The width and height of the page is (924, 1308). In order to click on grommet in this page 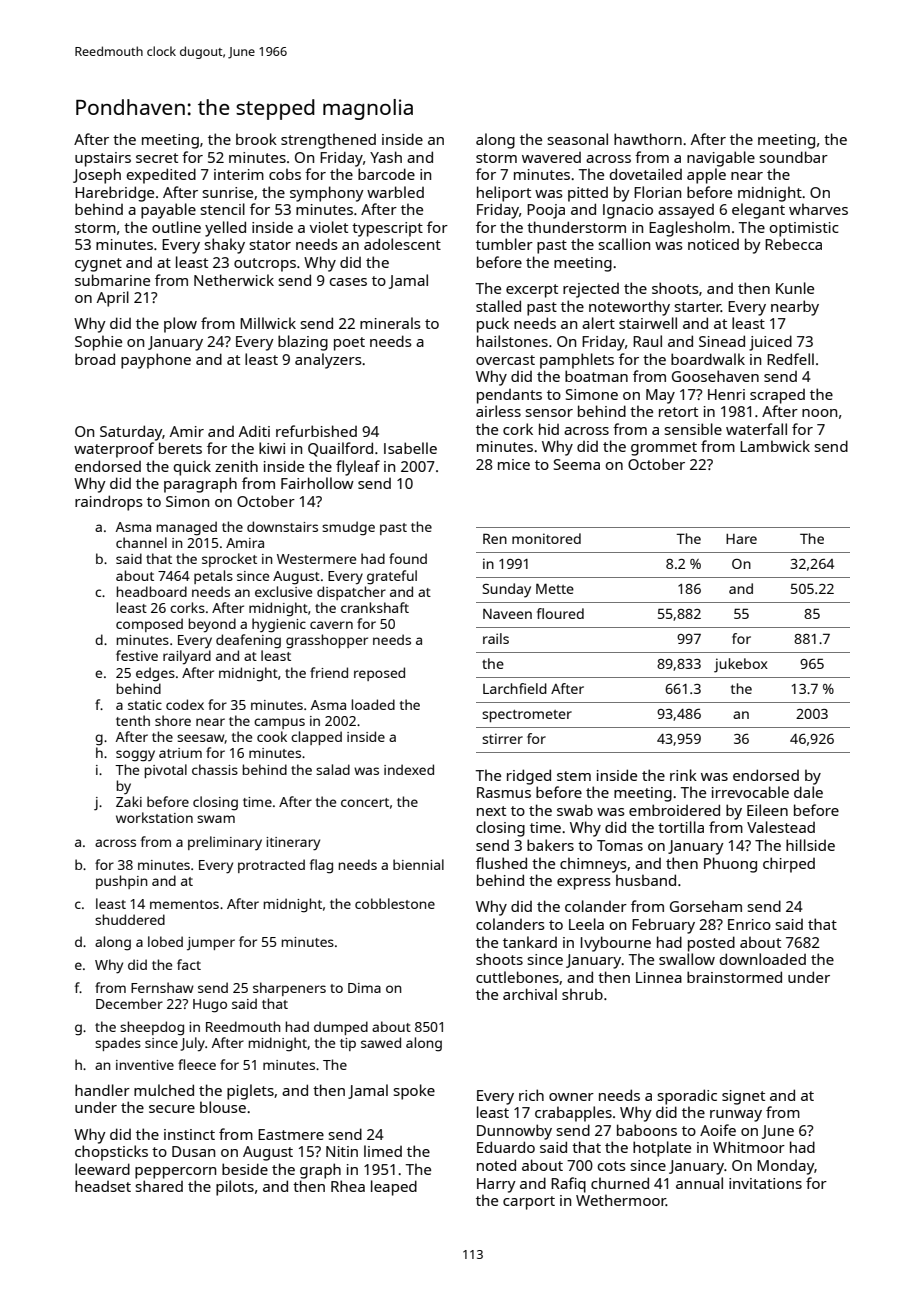, I will do `click(664, 449)`.
